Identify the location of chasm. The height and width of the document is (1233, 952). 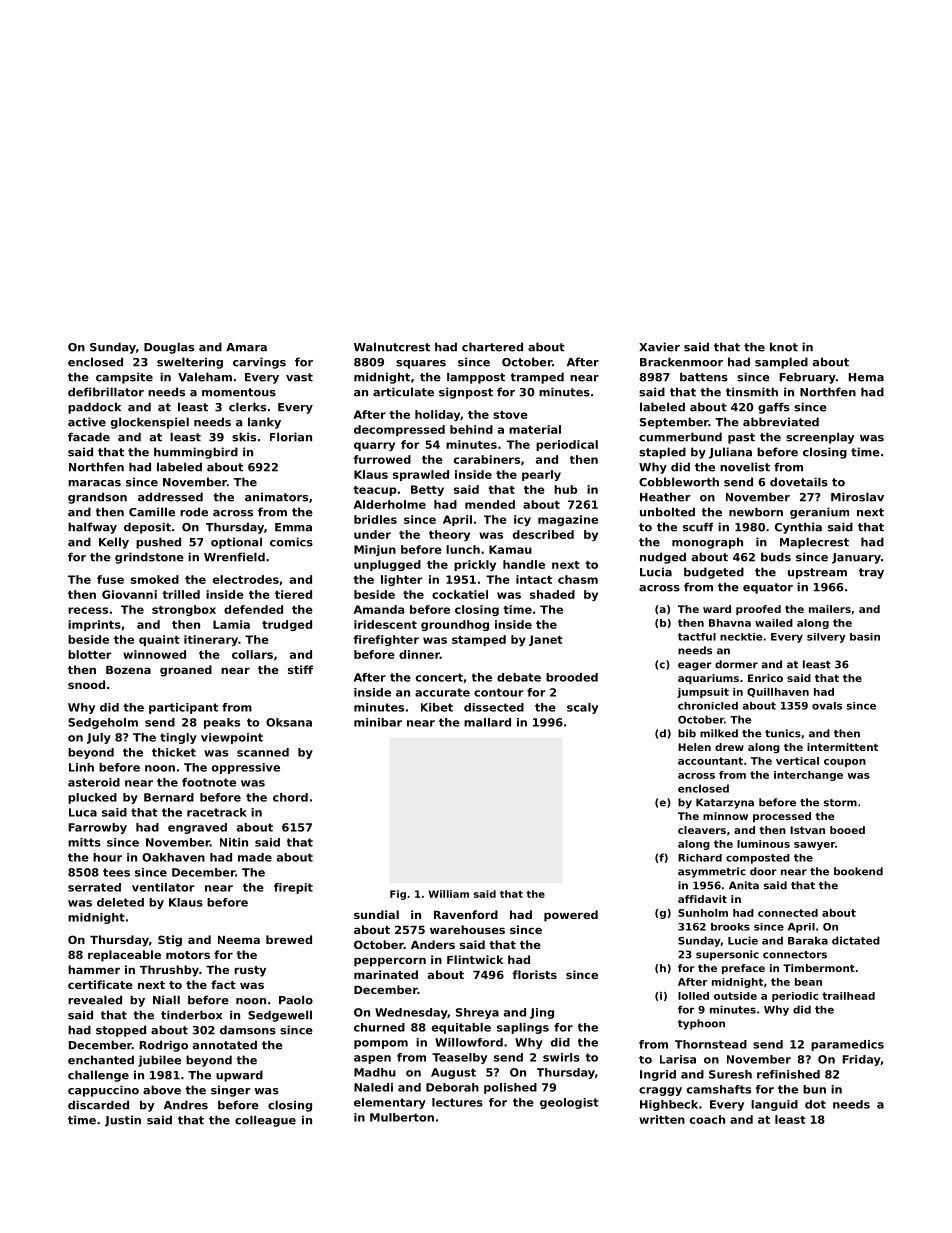
(578, 579).
